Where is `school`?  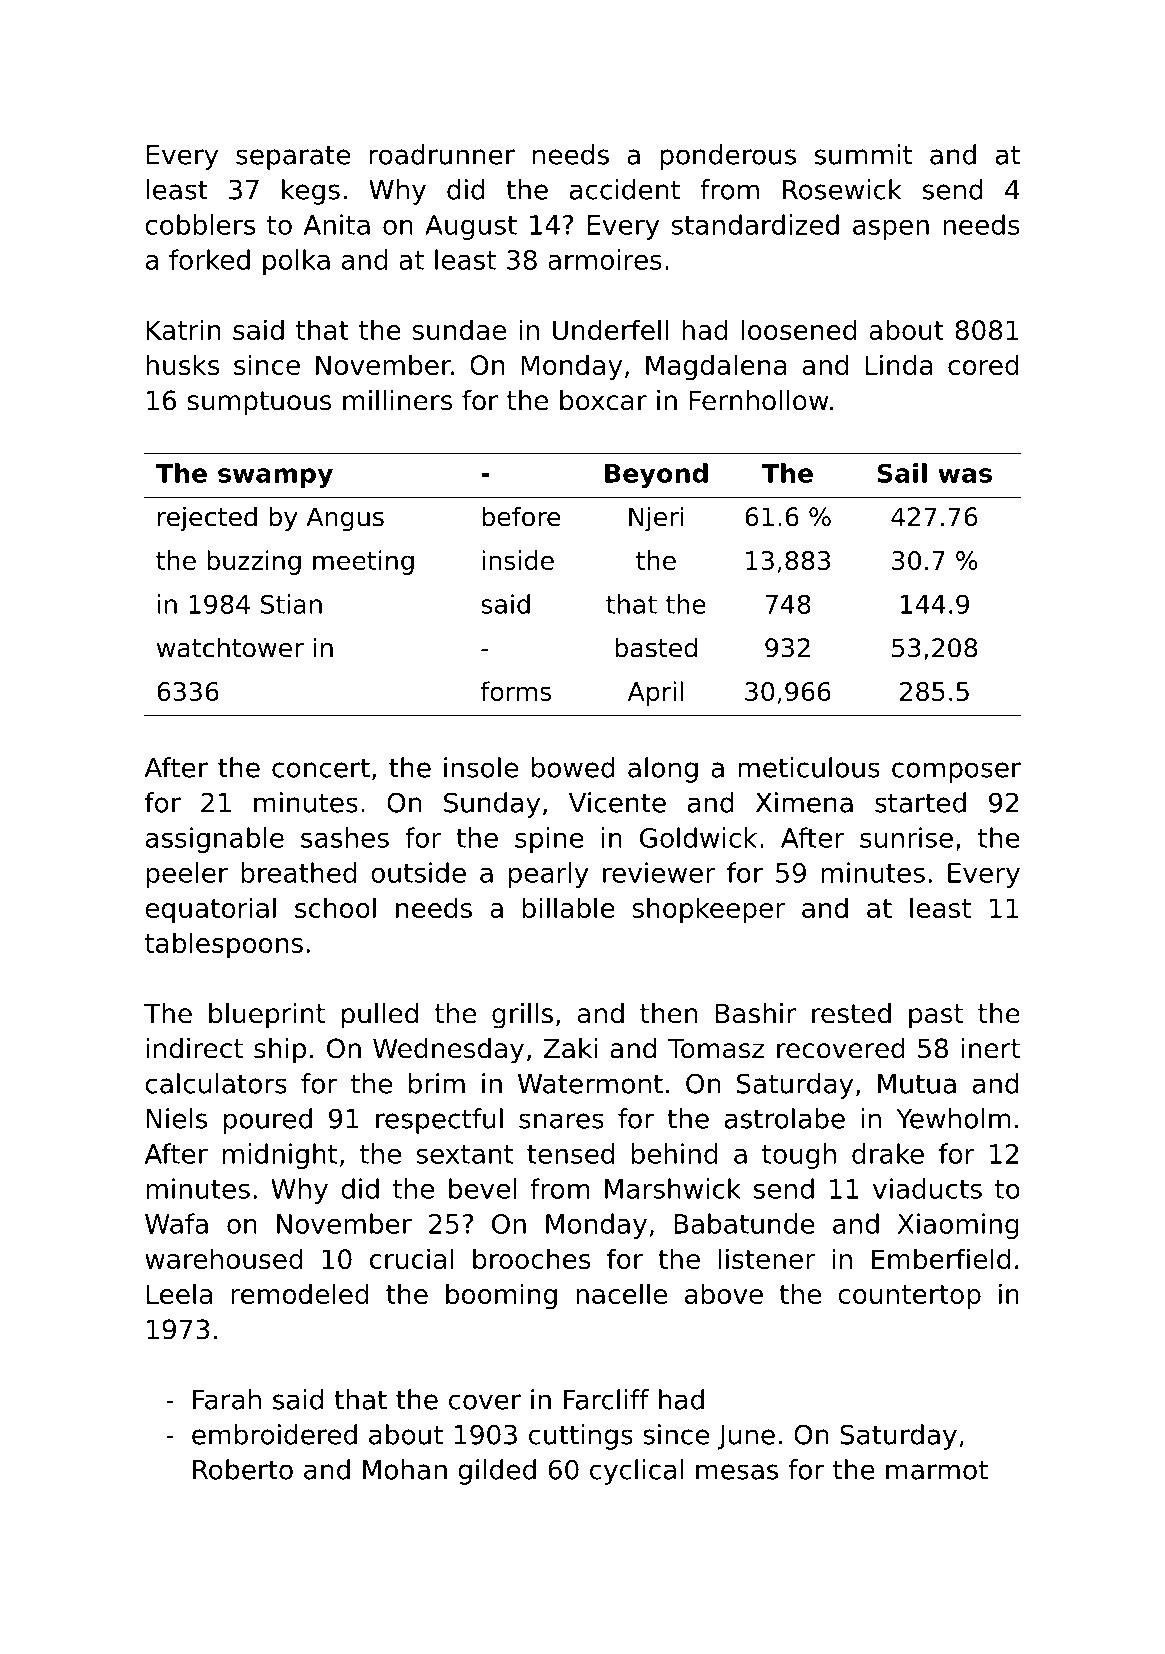 school is located at coordinates (335, 907).
